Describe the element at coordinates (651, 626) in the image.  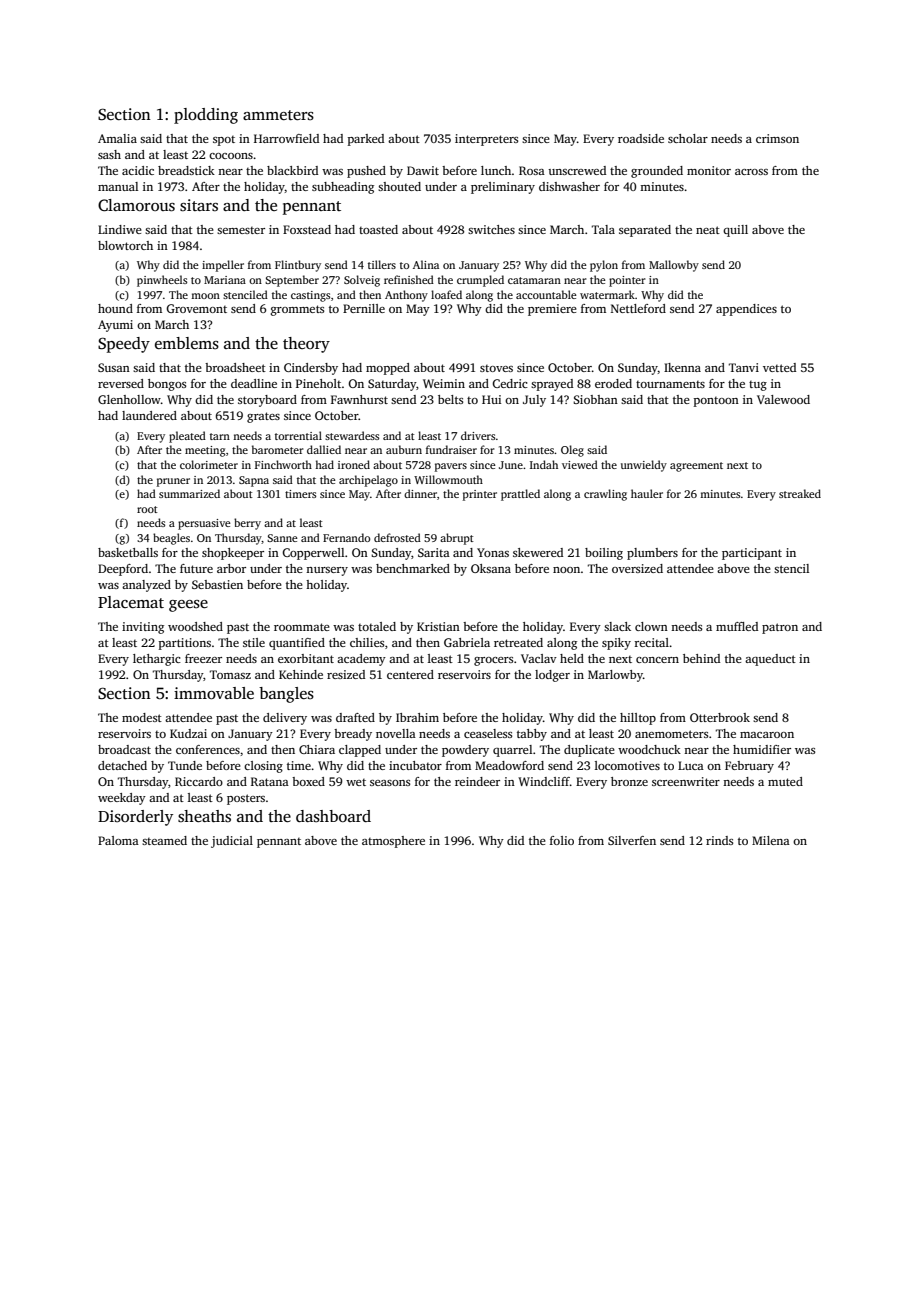
I see `clown` at that location.
